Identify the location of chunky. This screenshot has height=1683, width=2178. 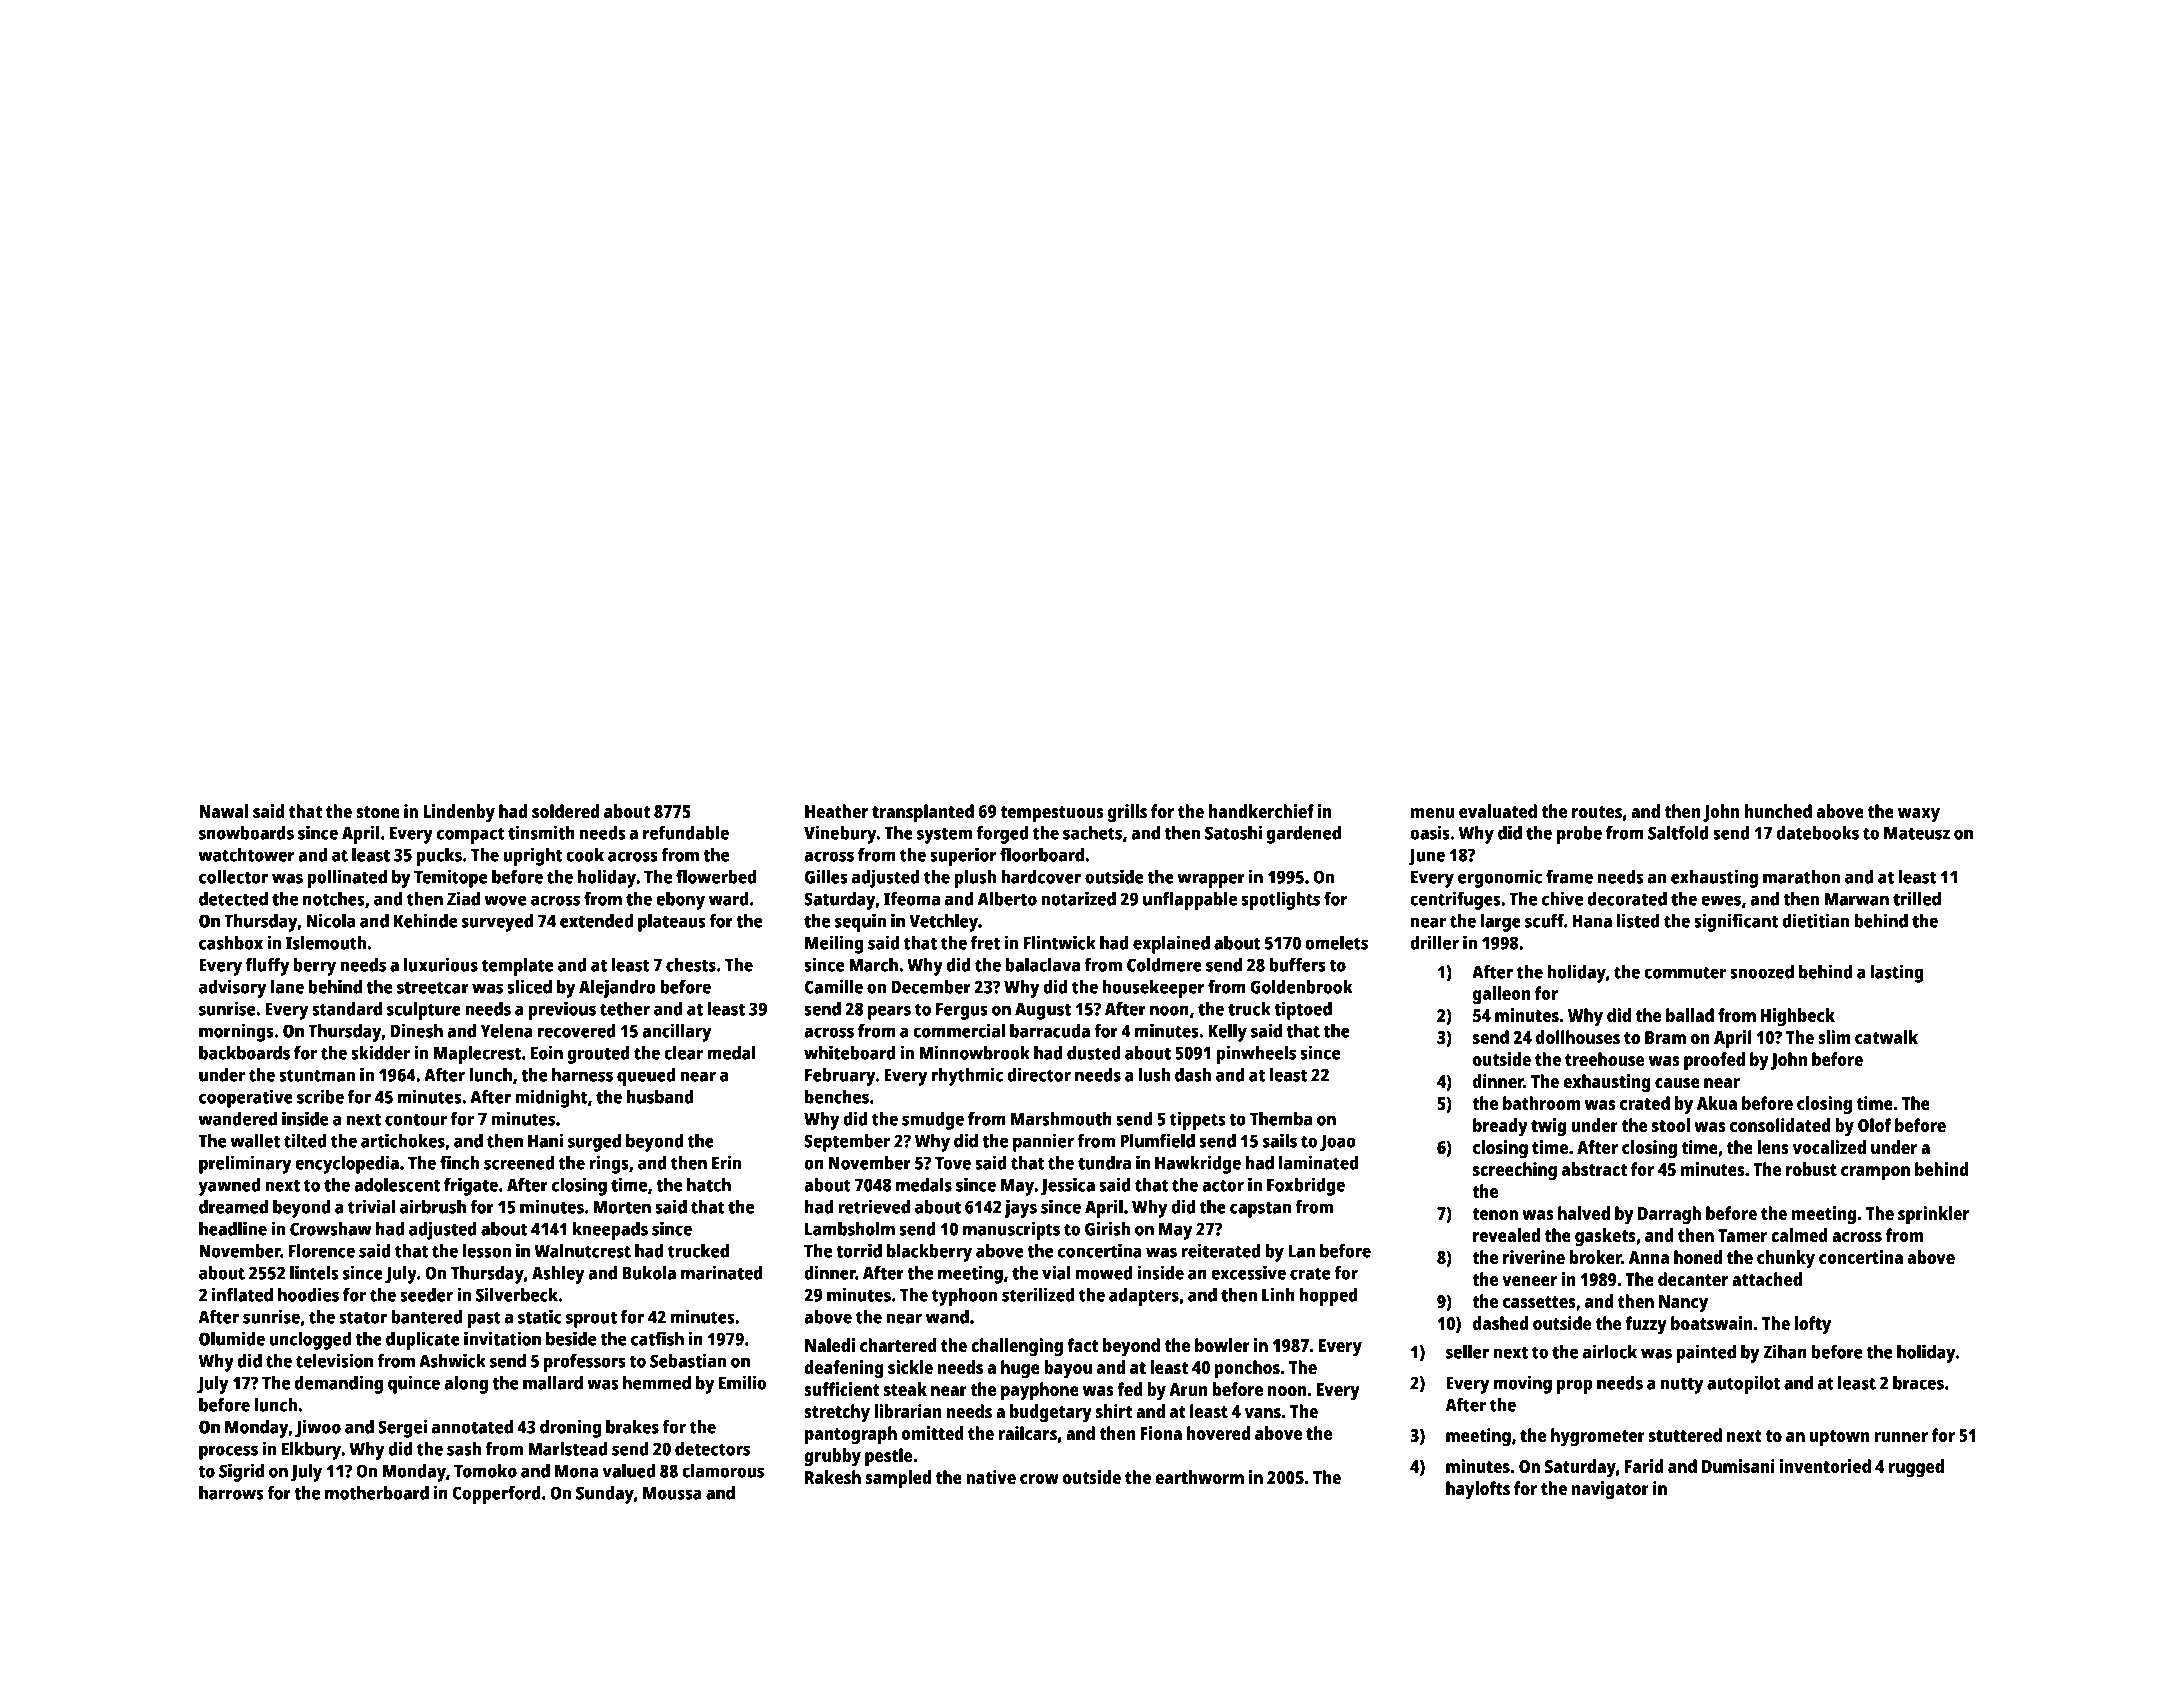
(1786, 1259).
